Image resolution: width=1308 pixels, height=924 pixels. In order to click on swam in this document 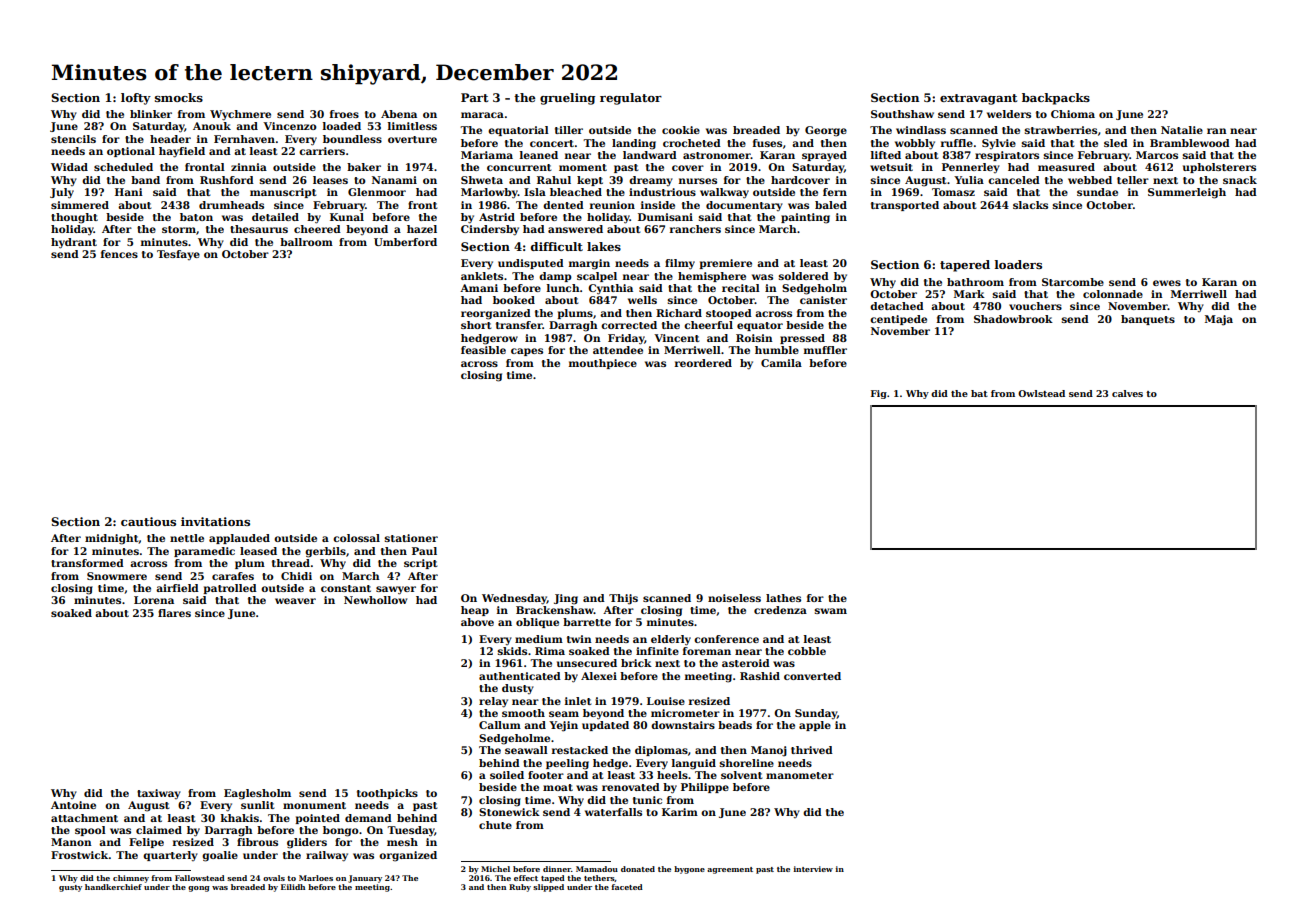, I will do `click(831, 611)`.
